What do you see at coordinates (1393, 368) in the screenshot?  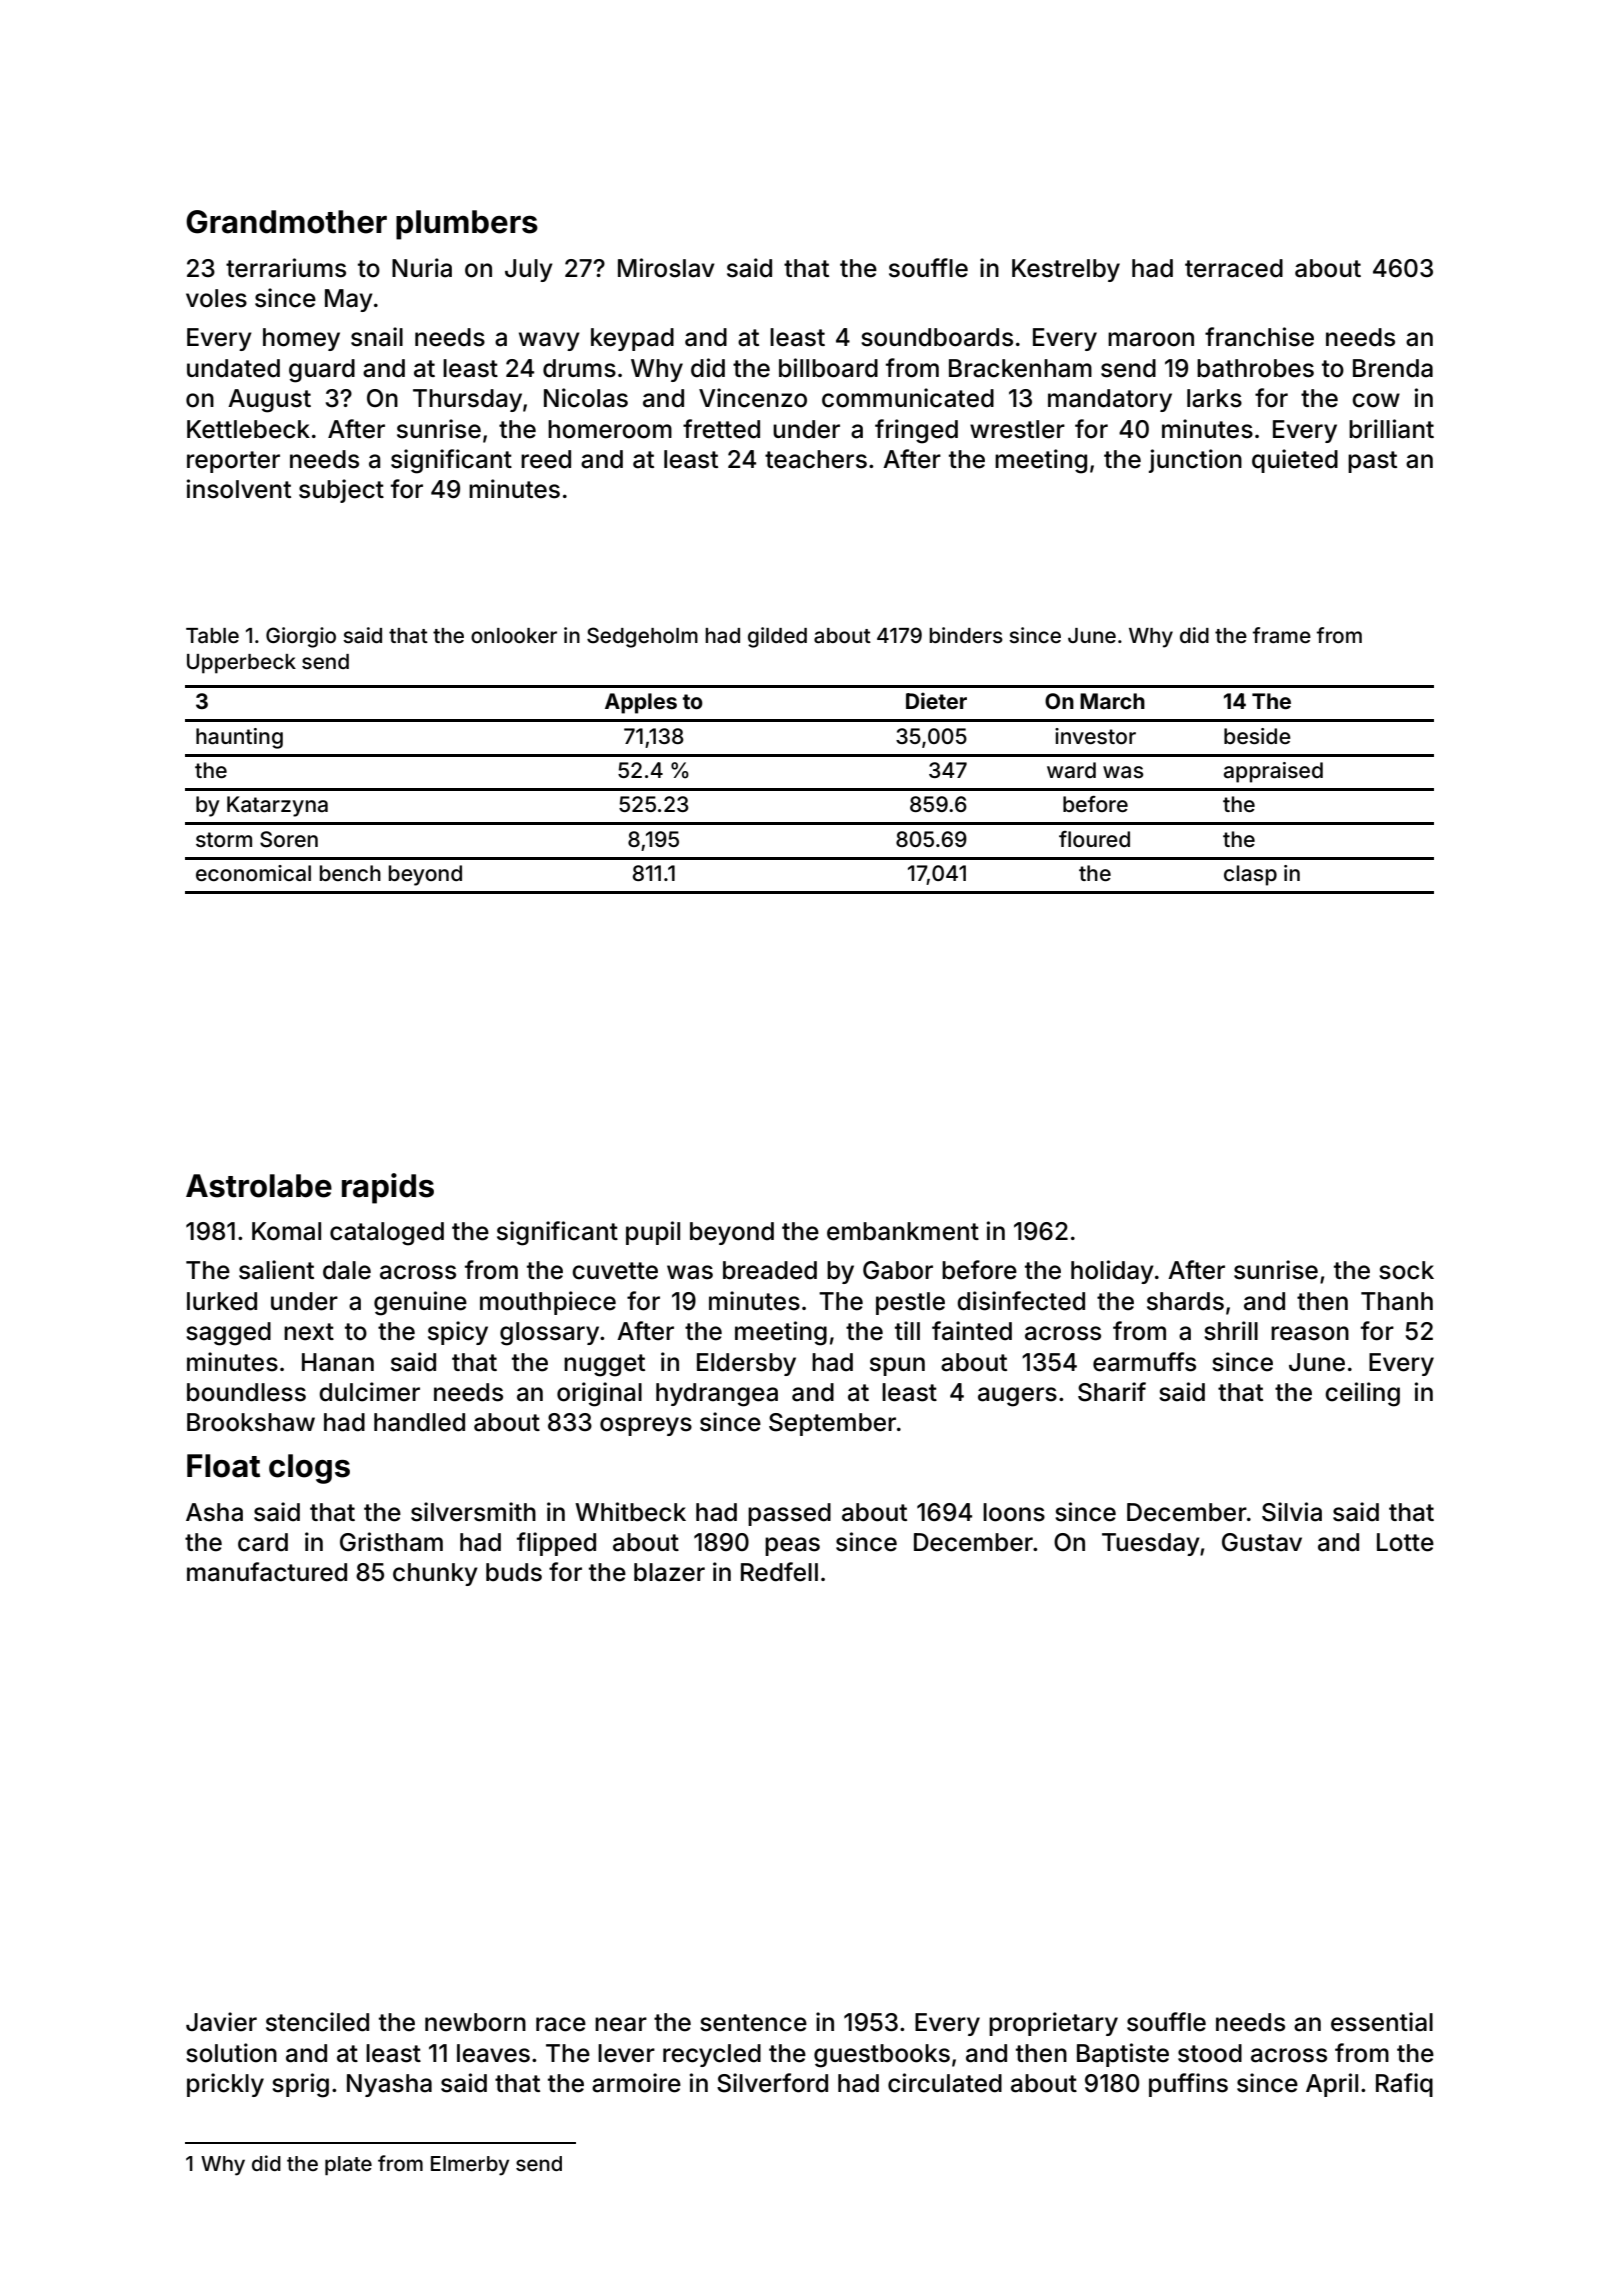 I see `Brenda` at bounding box center [1393, 368].
